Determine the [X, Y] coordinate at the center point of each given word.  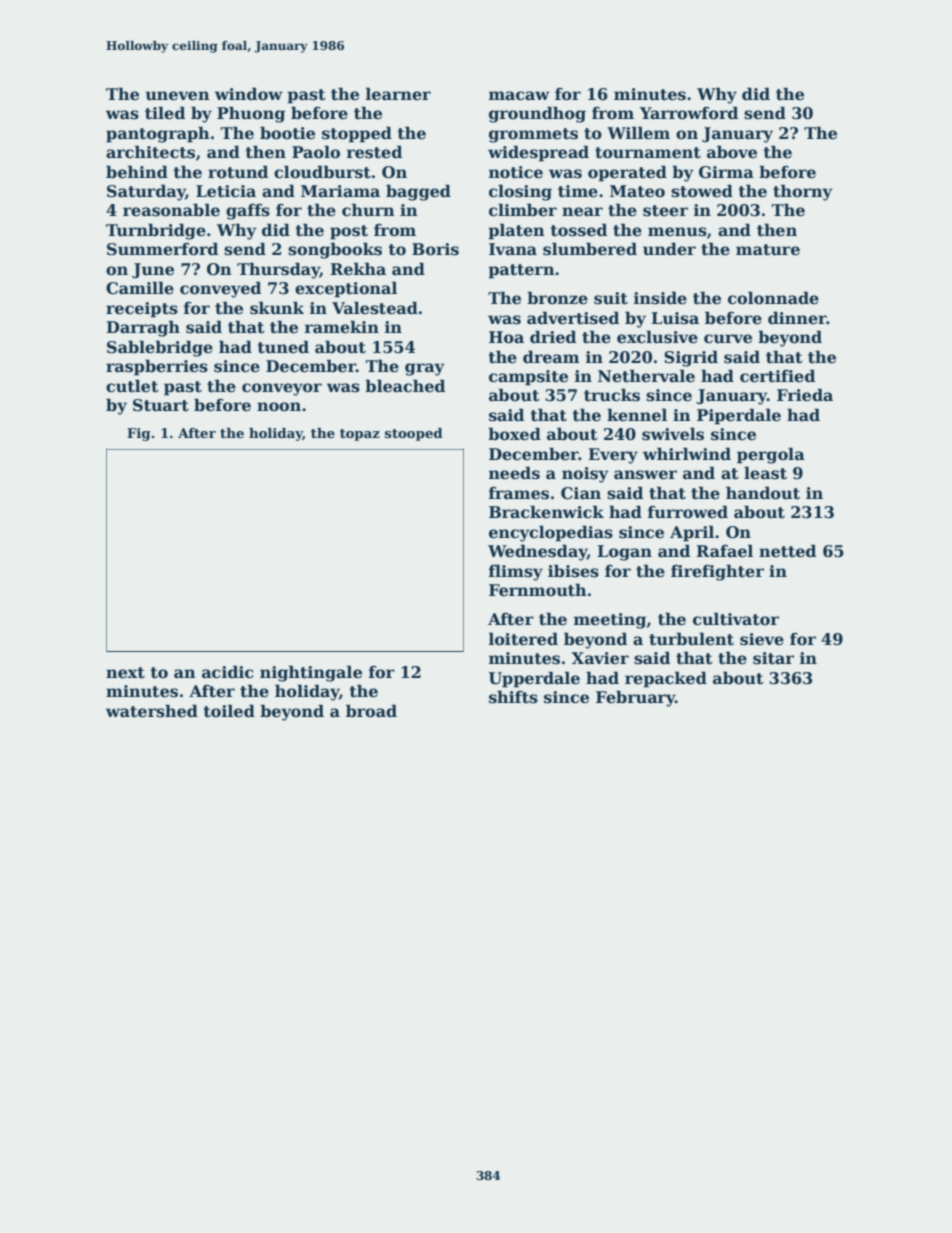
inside [660, 298]
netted [787, 551]
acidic [227, 672]
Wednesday [537, 552]
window [249, 93]
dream [551, 357]
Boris [435, 249]
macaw [519, 96]
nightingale [311, 673]
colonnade [773, 298]
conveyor [282, 389]
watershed [152, 711]
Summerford [162, 249]
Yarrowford [689, 113]
